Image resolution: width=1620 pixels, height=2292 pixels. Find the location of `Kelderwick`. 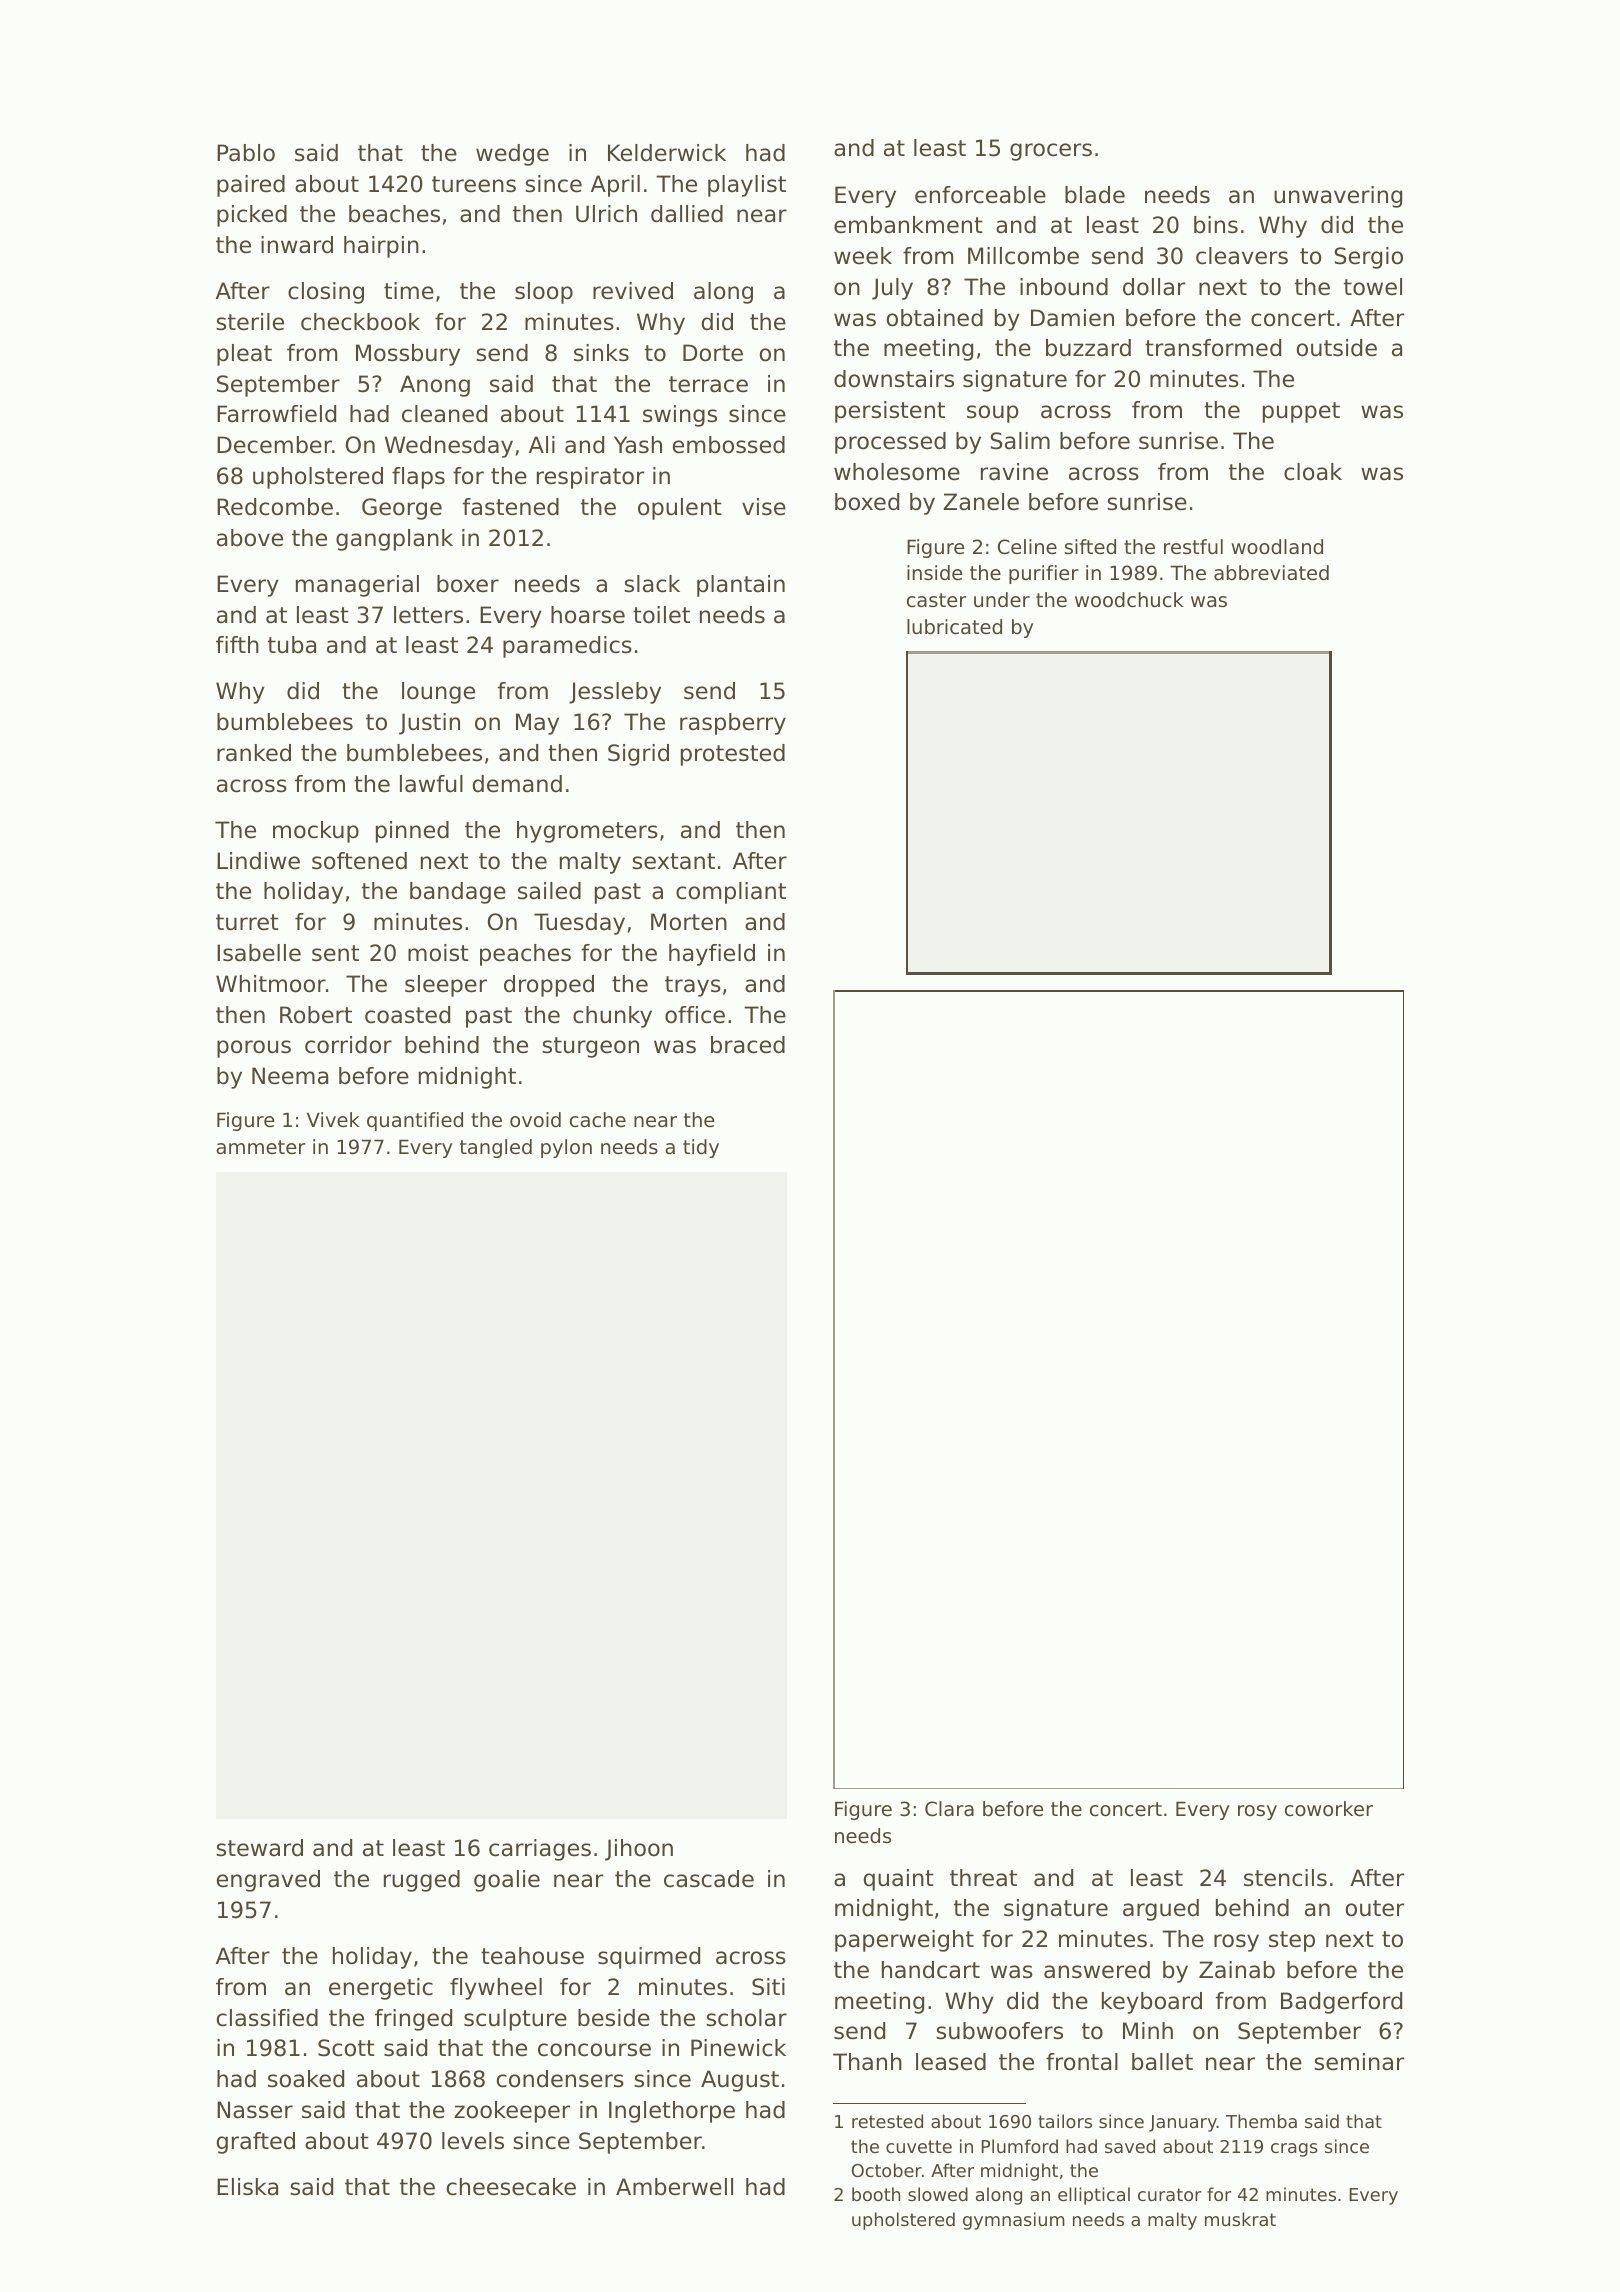

Kelderwick is located at coordinates (667, 153).
